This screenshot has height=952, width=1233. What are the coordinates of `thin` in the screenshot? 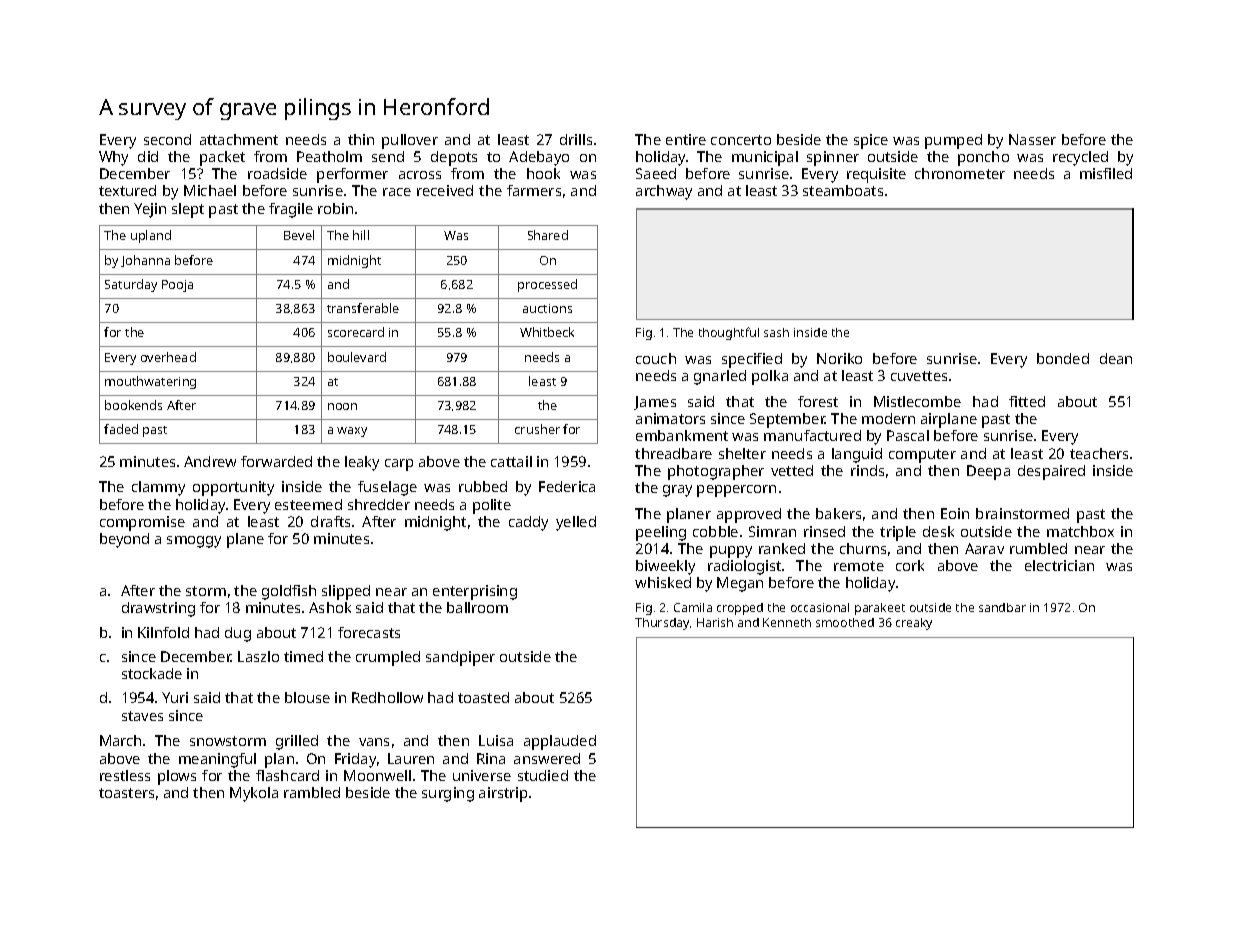 It's located at (361, 139).
